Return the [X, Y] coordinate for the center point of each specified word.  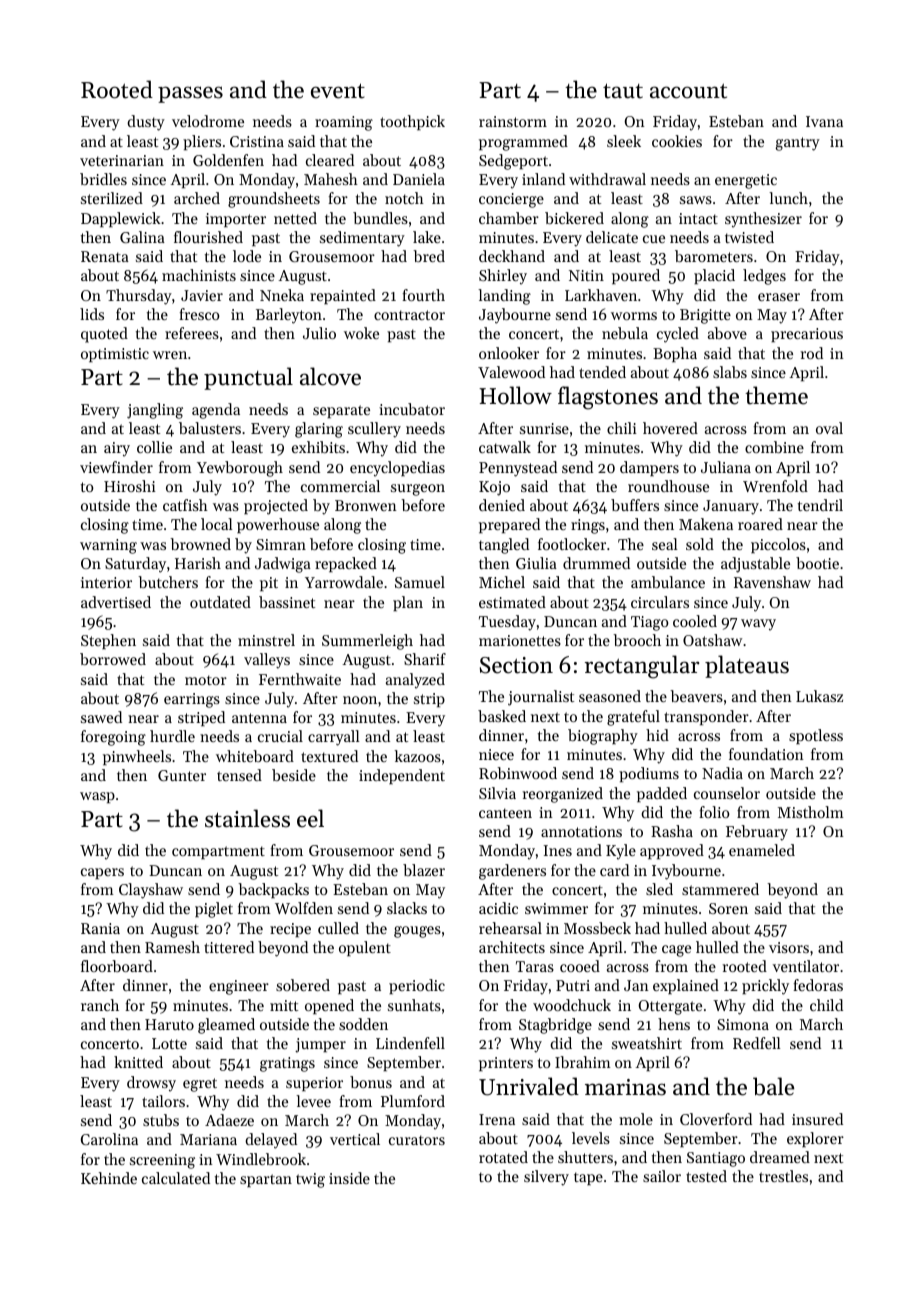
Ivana [824, 121]
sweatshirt [647, 1043]
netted [295, 218]
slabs [730, 372]
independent [402, 776]
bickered [574, 218]
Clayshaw [151, 891]
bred [429, 256]
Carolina [109, 1139]
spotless [816, 736]
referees [192, 333]
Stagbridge [555, 1026]
